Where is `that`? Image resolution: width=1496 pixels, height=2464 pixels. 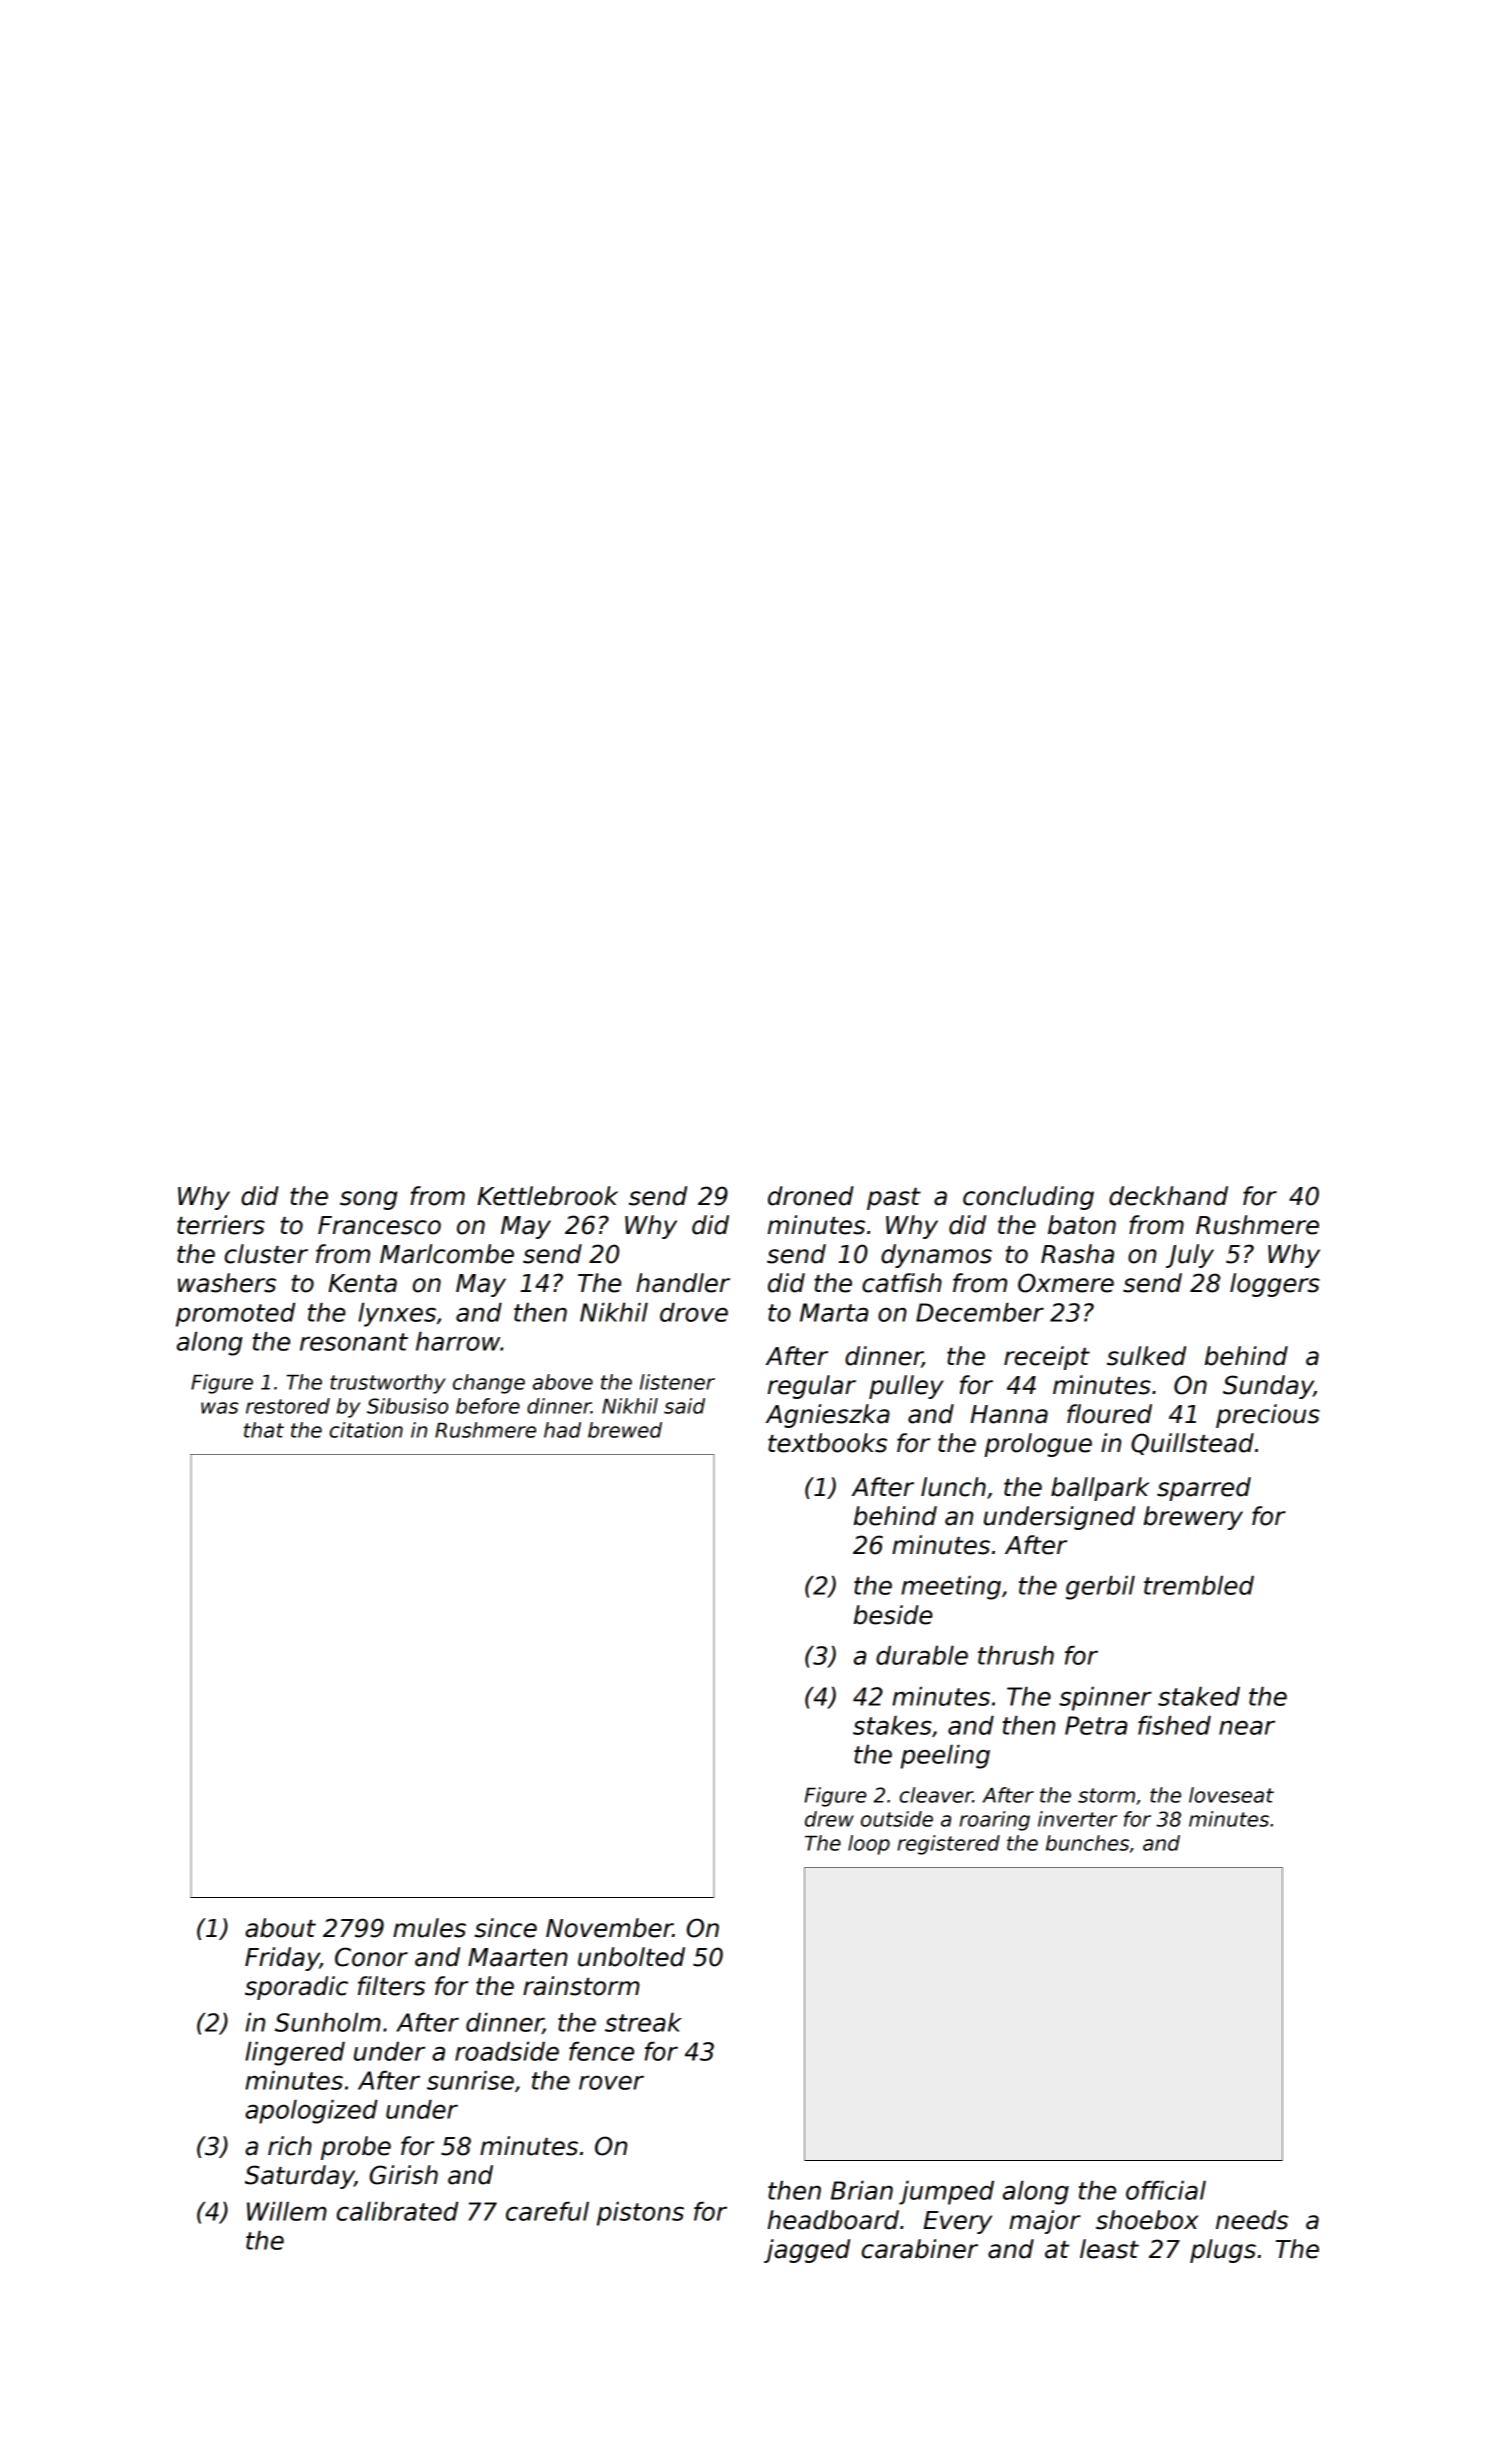 that is located at coordinates (264, 1430).
